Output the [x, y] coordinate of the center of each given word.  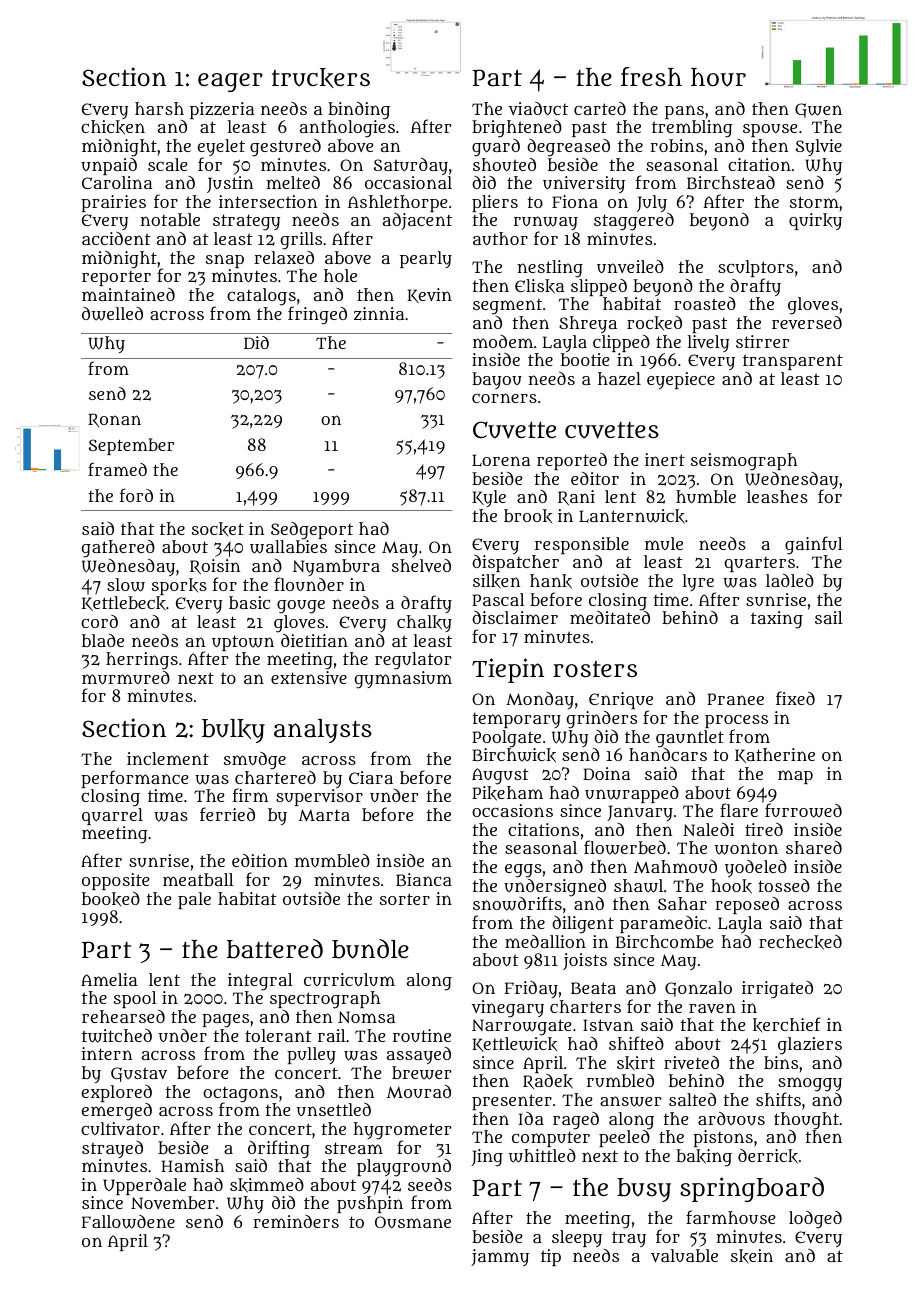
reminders [296, 1221]
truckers [321, 78]
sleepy [577, 1238]
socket [218, 529]
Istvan [608, 1025]
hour [718, 77]
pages [225, 1021]
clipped [621, 343]
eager [230, 82]
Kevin [429, 295]
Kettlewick [514, 1044]
